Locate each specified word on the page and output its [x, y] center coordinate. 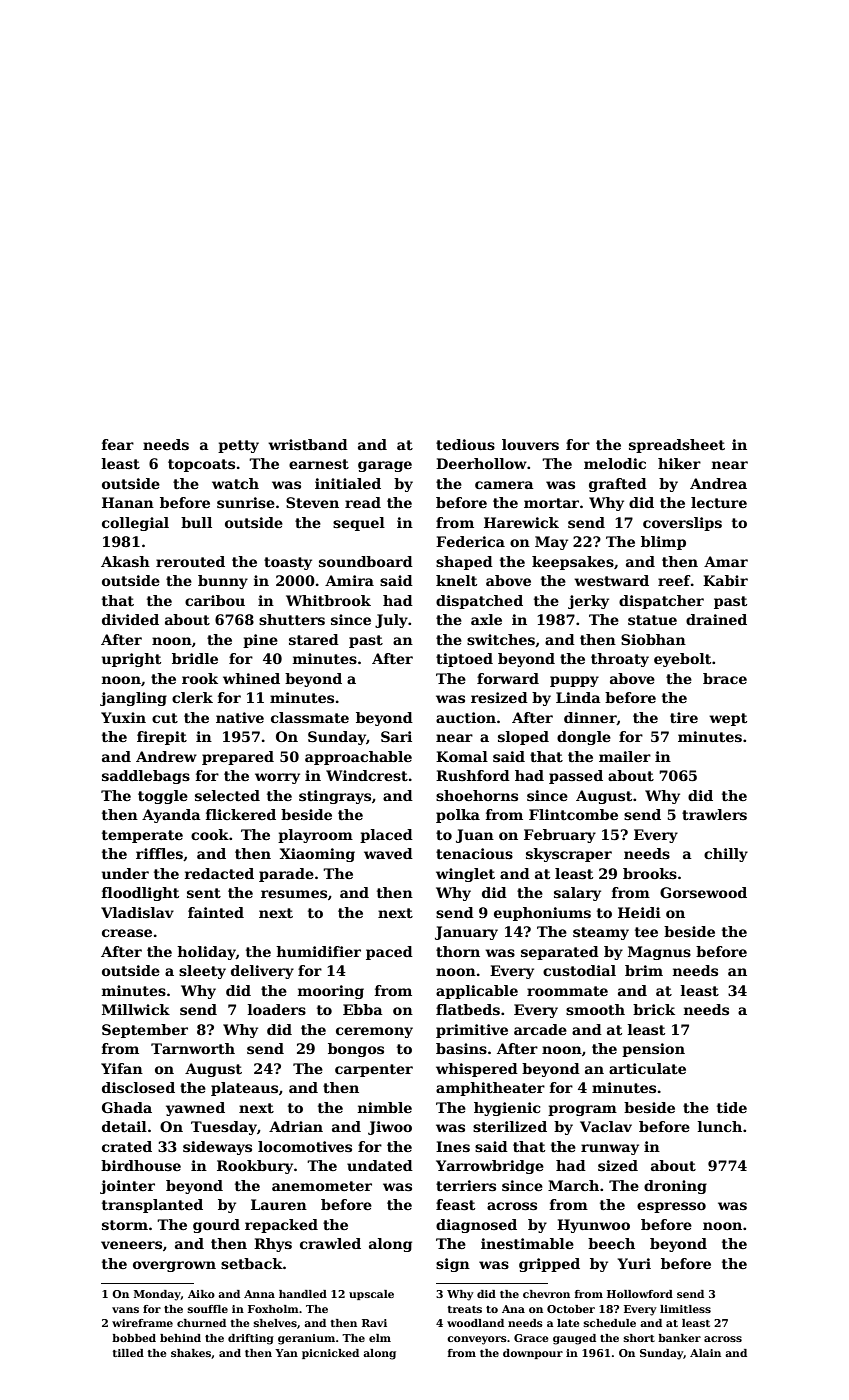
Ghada [127, 1107]
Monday [157, 1295]
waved [388, 853]
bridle [195, 658]
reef [674, 580]
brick [654, 1009]
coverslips [682, 524]
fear [118, 444]
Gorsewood [703, 892]
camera [504, 485]
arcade [540, 1029]
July [391, 621]
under [125, 873]
